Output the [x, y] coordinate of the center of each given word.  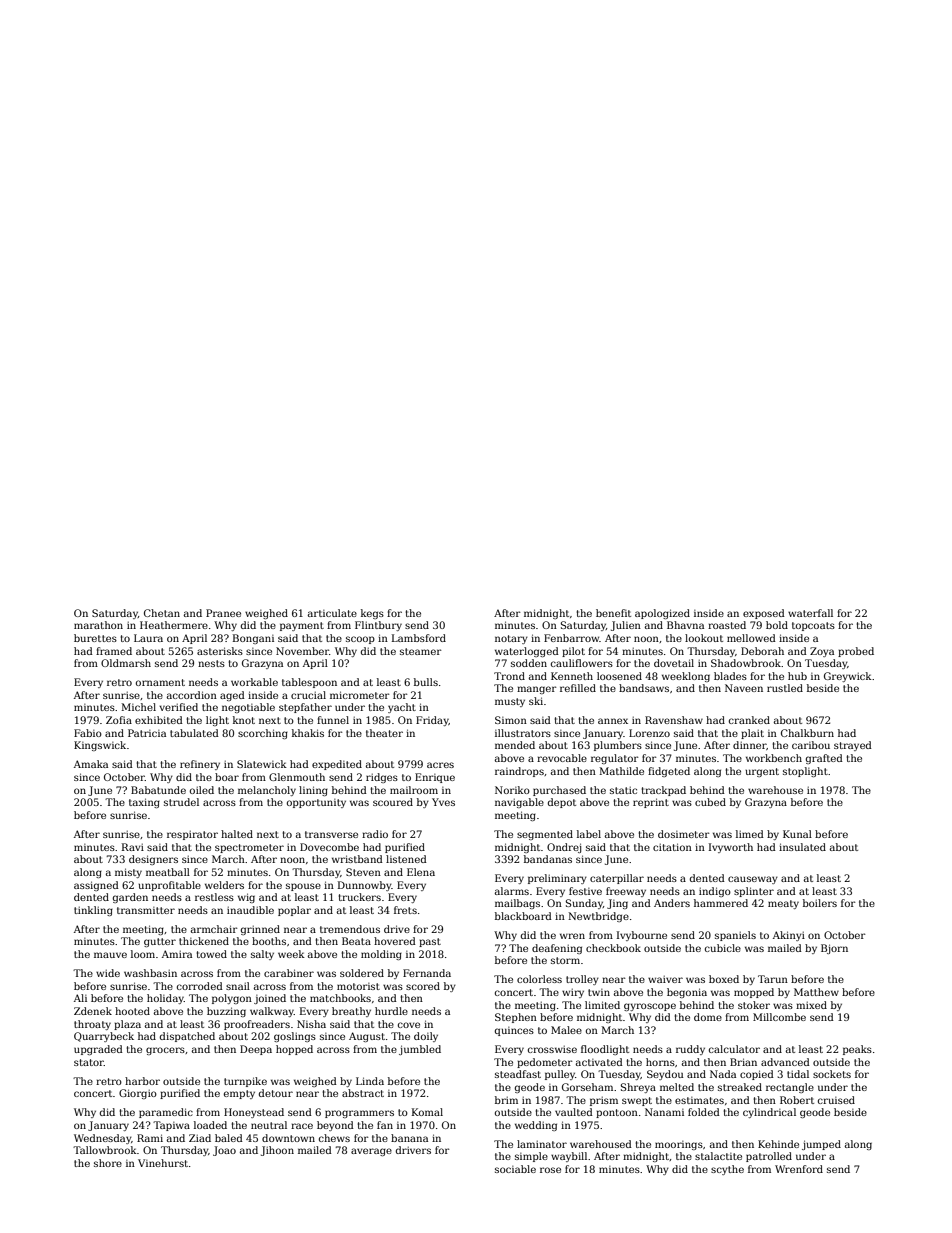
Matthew [816, 992]
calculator [734, 1049]
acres [440, 765]
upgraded [98, 1050]
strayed [853, 746]
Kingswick [100, 746]
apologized [662, 614]
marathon [98, 625]
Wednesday [102, 1139]
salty [262, 955]
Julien [626, 626]
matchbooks [340, 998]
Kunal [797, 834]
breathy [351, 1012]
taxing [144, 803]
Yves [443, 802]
